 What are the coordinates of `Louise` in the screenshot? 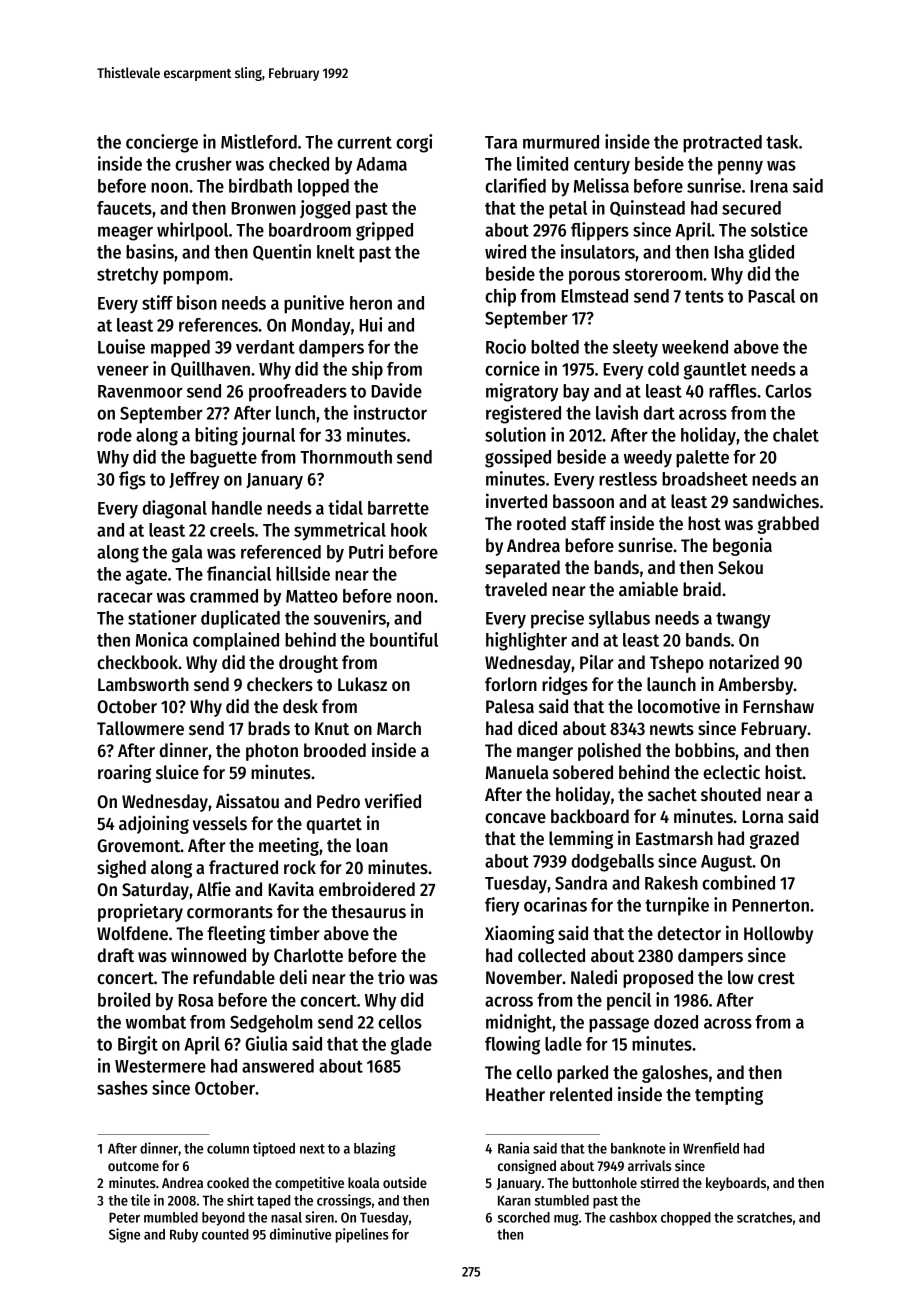 It's located at (121, 346).
